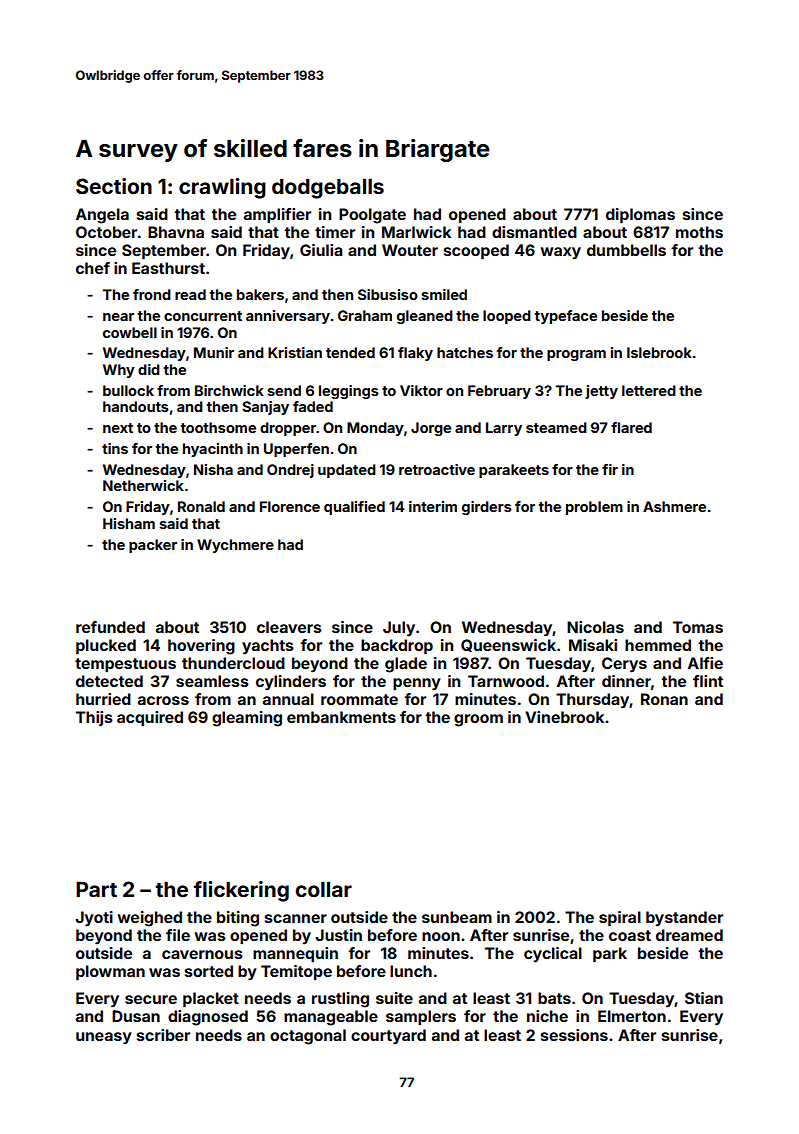 This image has width=799, height=1134. Describe the element at coordinates (507, 317) in the image. I see `looped` at that location.
